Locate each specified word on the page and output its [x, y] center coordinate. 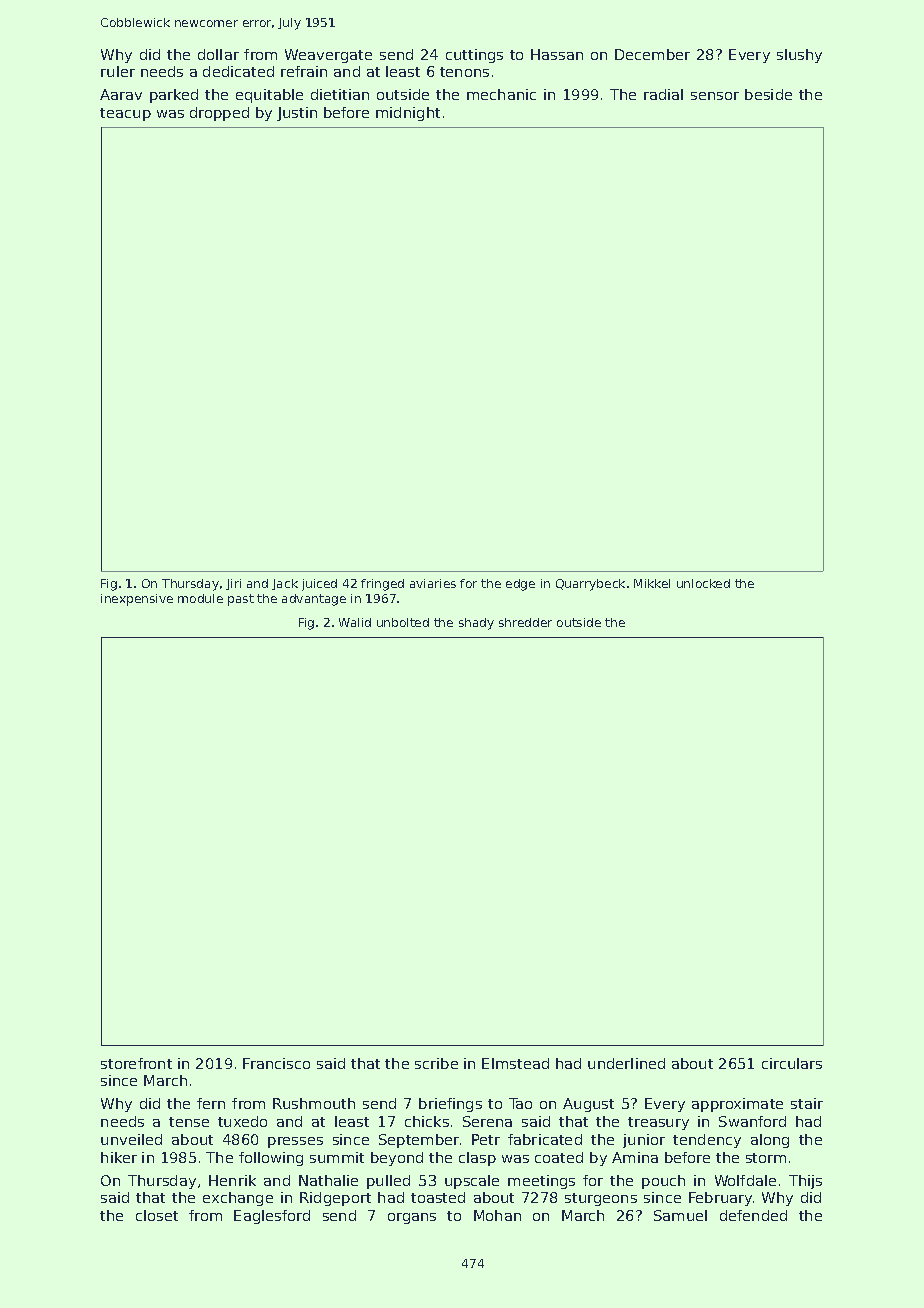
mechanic [501, 94]
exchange [238, 1199]
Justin [297, 114]
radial [663, 94]
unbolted [403, 622]
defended [753, 1215]
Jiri [233, 584]
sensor [715, 96]
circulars [792, 1063]
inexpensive [137, 600]
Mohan [497, 1215]
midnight [408, 114]
